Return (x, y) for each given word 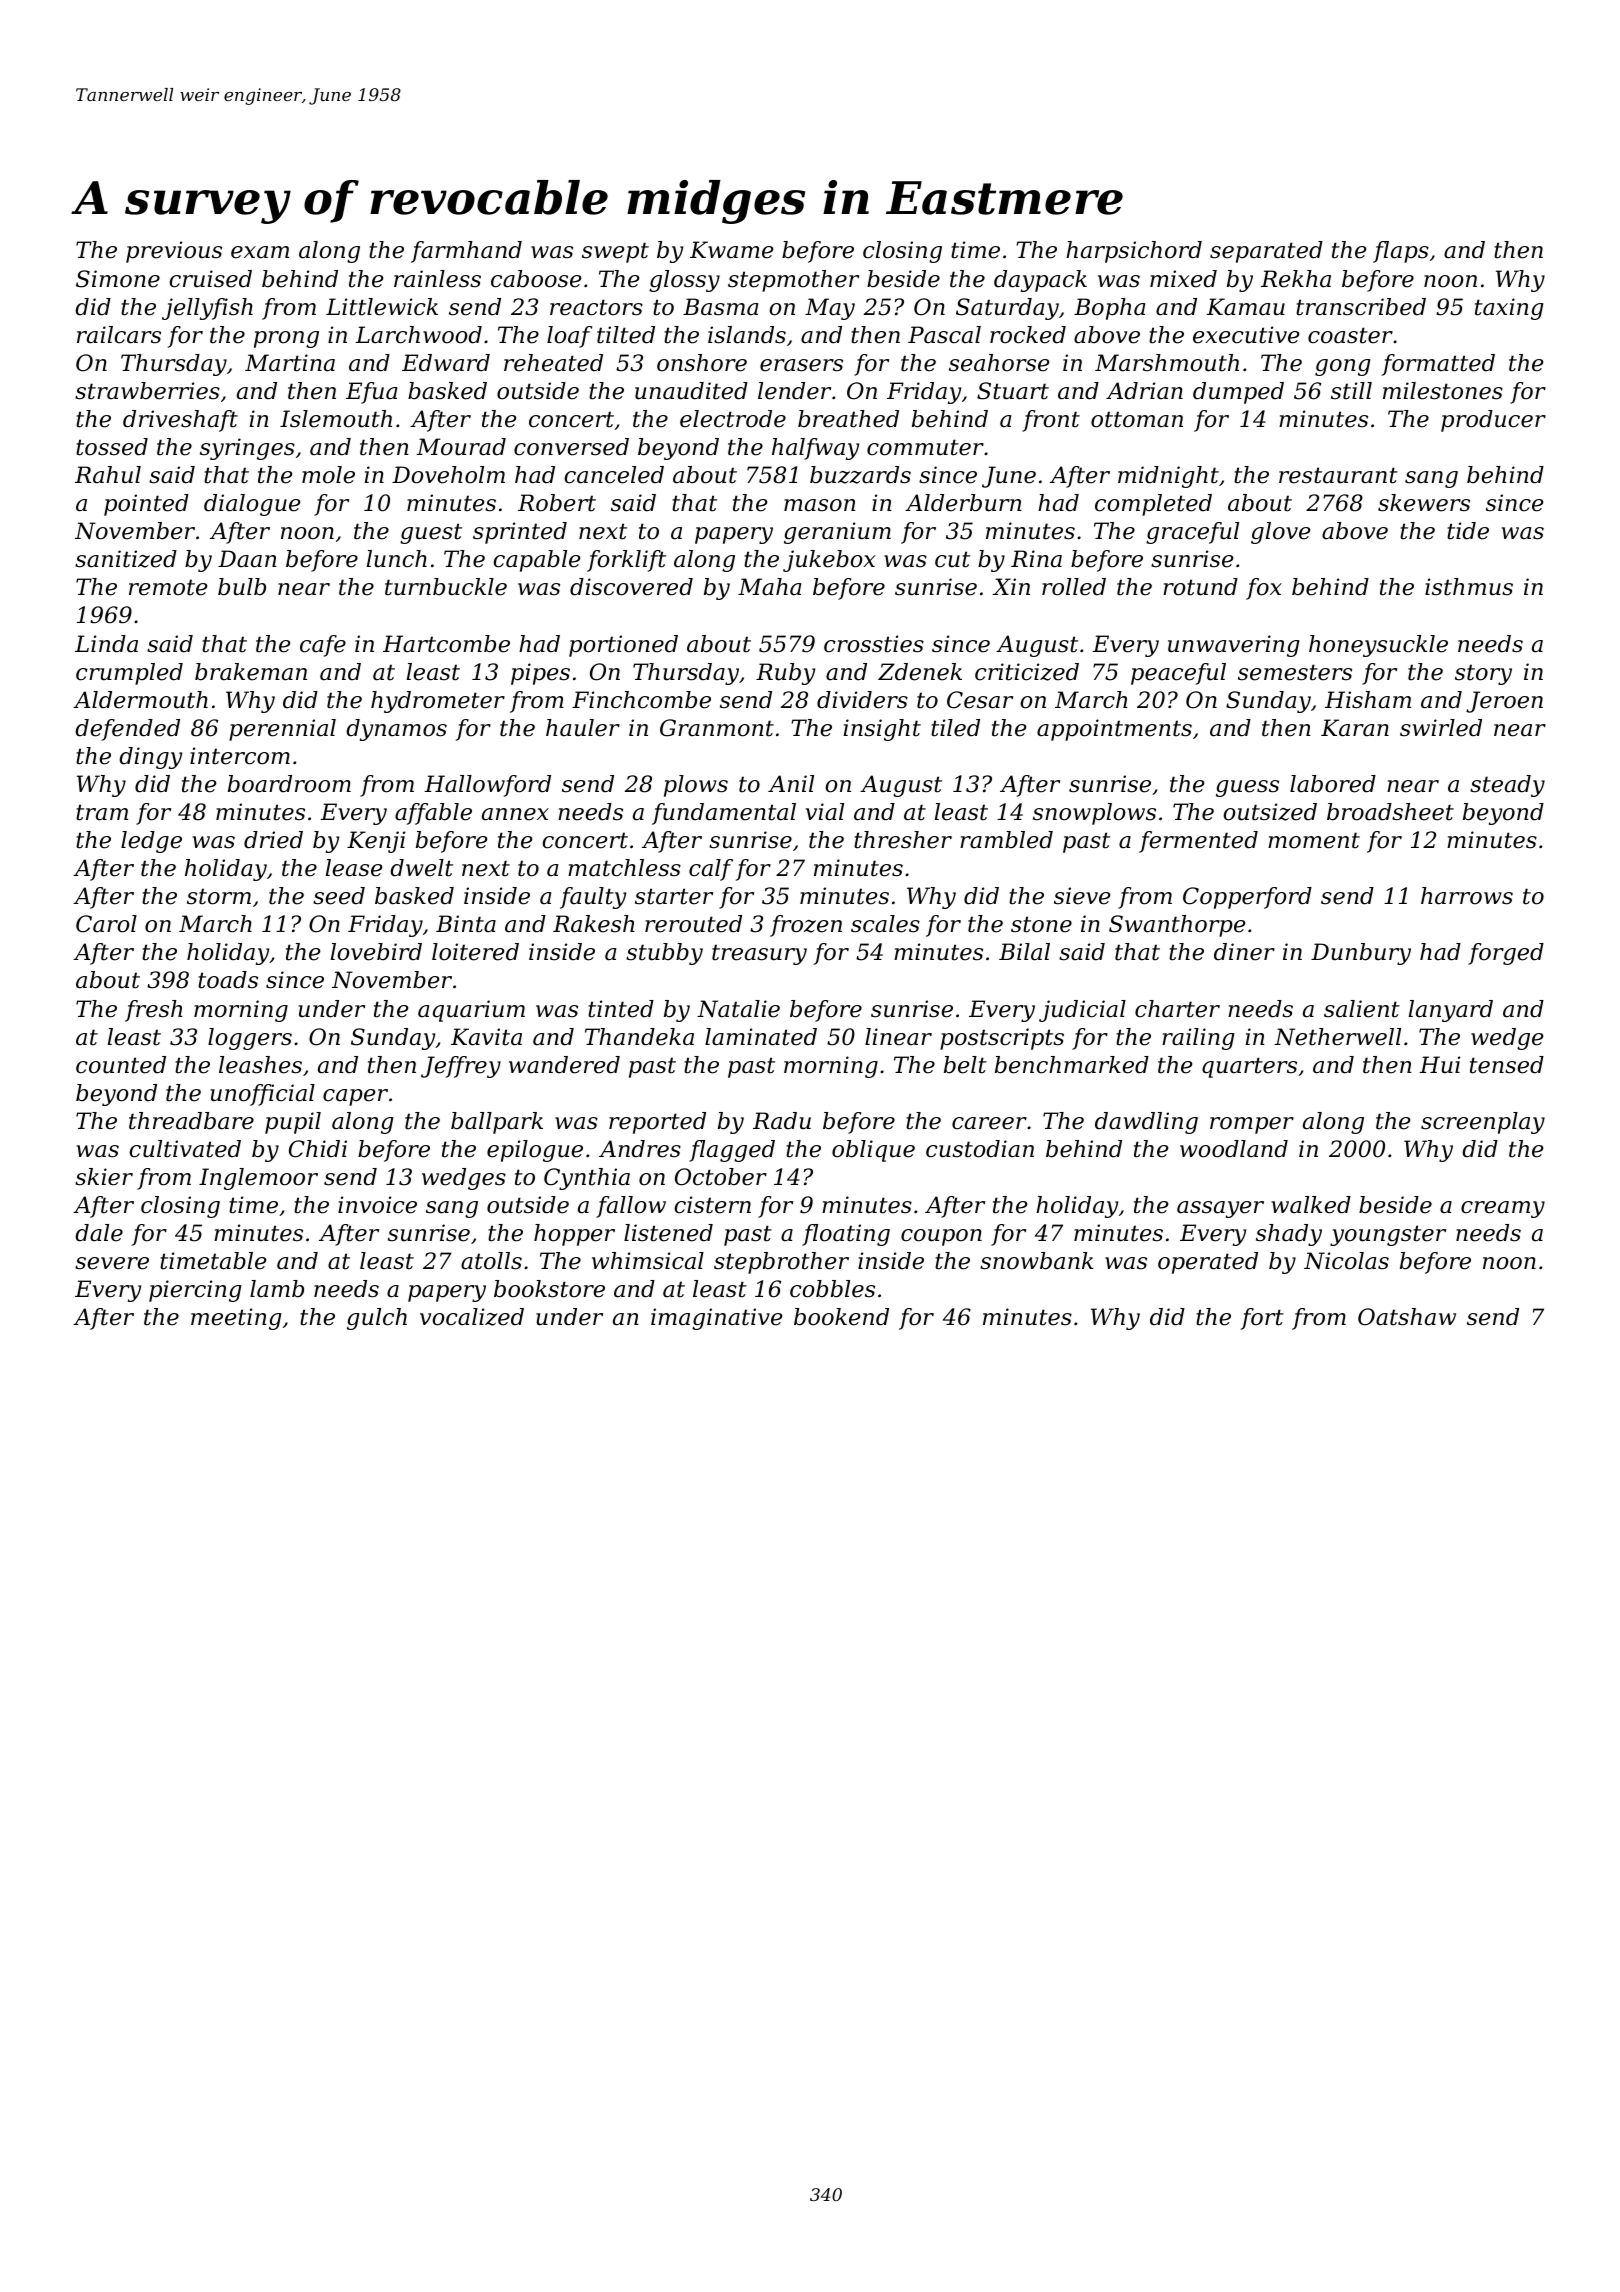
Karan (1355, 728)
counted (121, 1065)
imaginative (716, 1319)
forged (1506, 954)
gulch (377, 1319)
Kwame (731, 250)
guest (431, 533)
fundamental (724, 814)
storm (219, 896)
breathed (848, 419)
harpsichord (1134, 252)
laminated (761, 1037)
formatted (1438, 365)
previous (174, 252)
